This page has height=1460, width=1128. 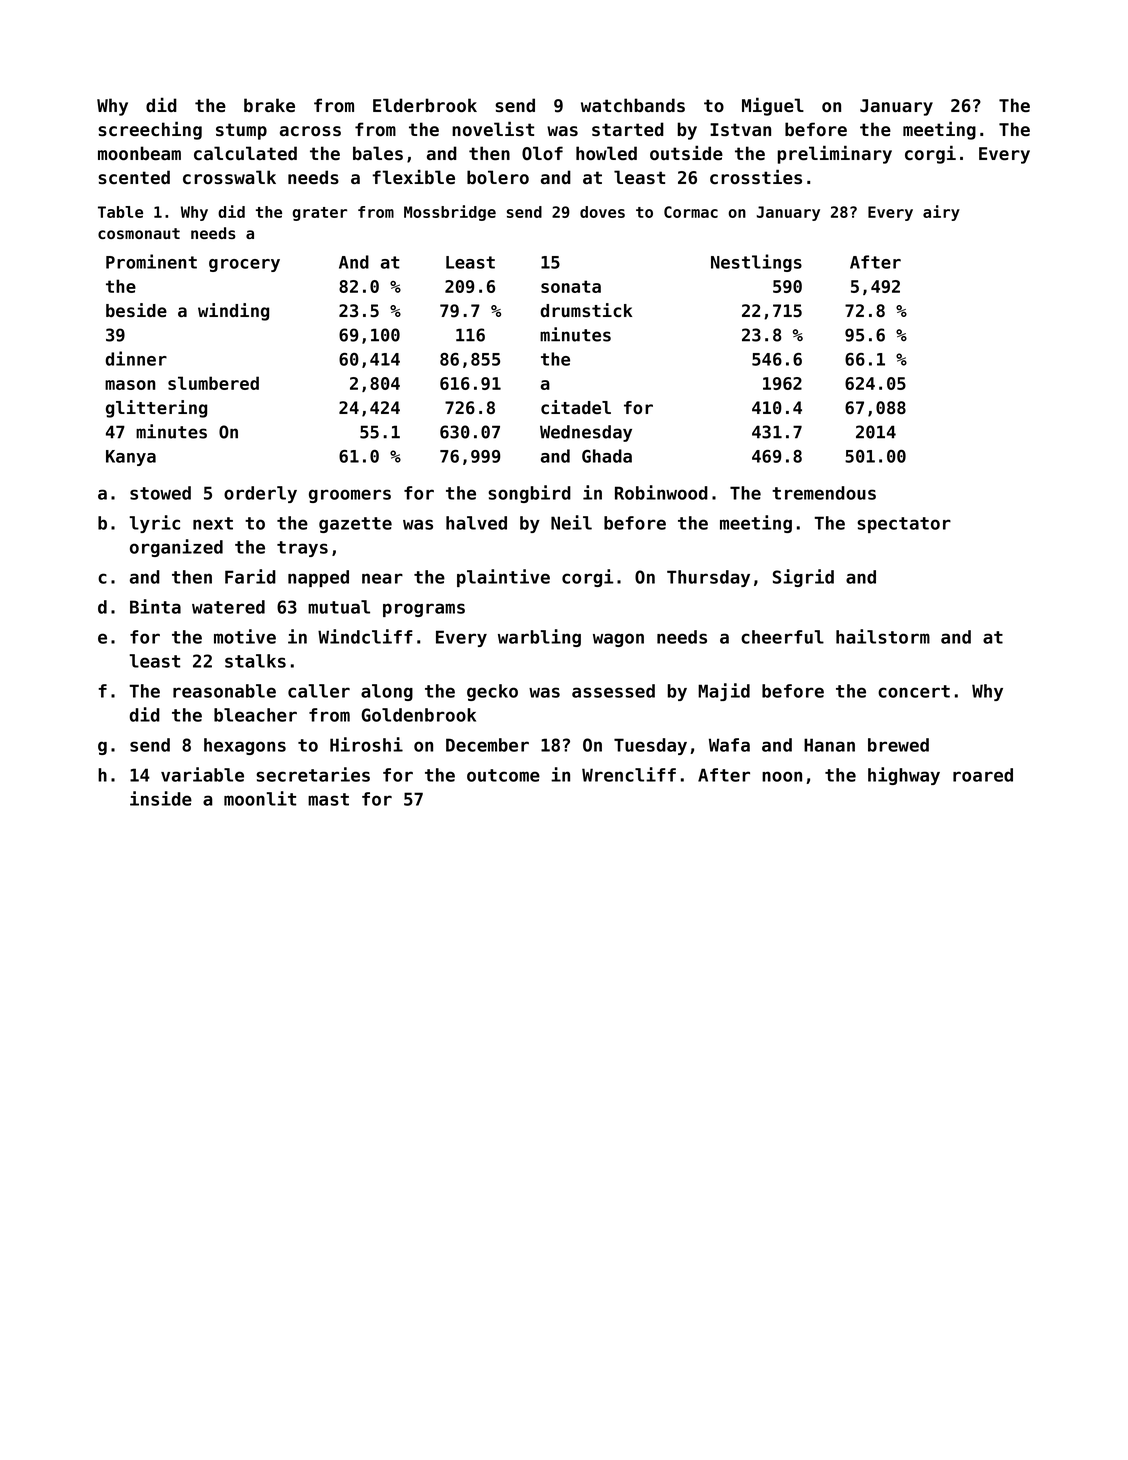 What do you see at coordinates (139, 153) in the page?
I see `moonbeam` at bounding box center [139, 153].
